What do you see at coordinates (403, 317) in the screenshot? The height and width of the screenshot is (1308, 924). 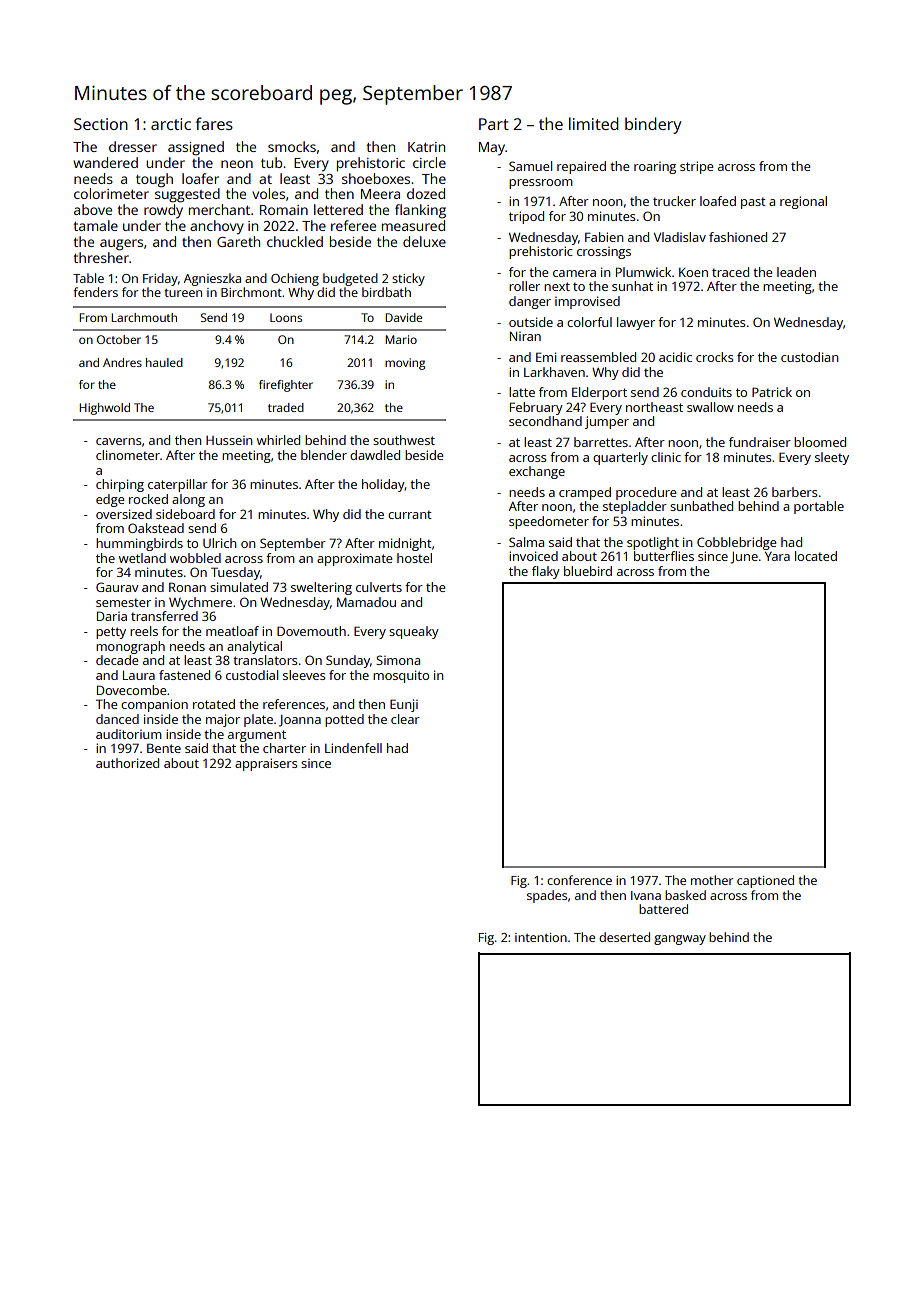 I see `Davide` at bounding box center [403, 317].
